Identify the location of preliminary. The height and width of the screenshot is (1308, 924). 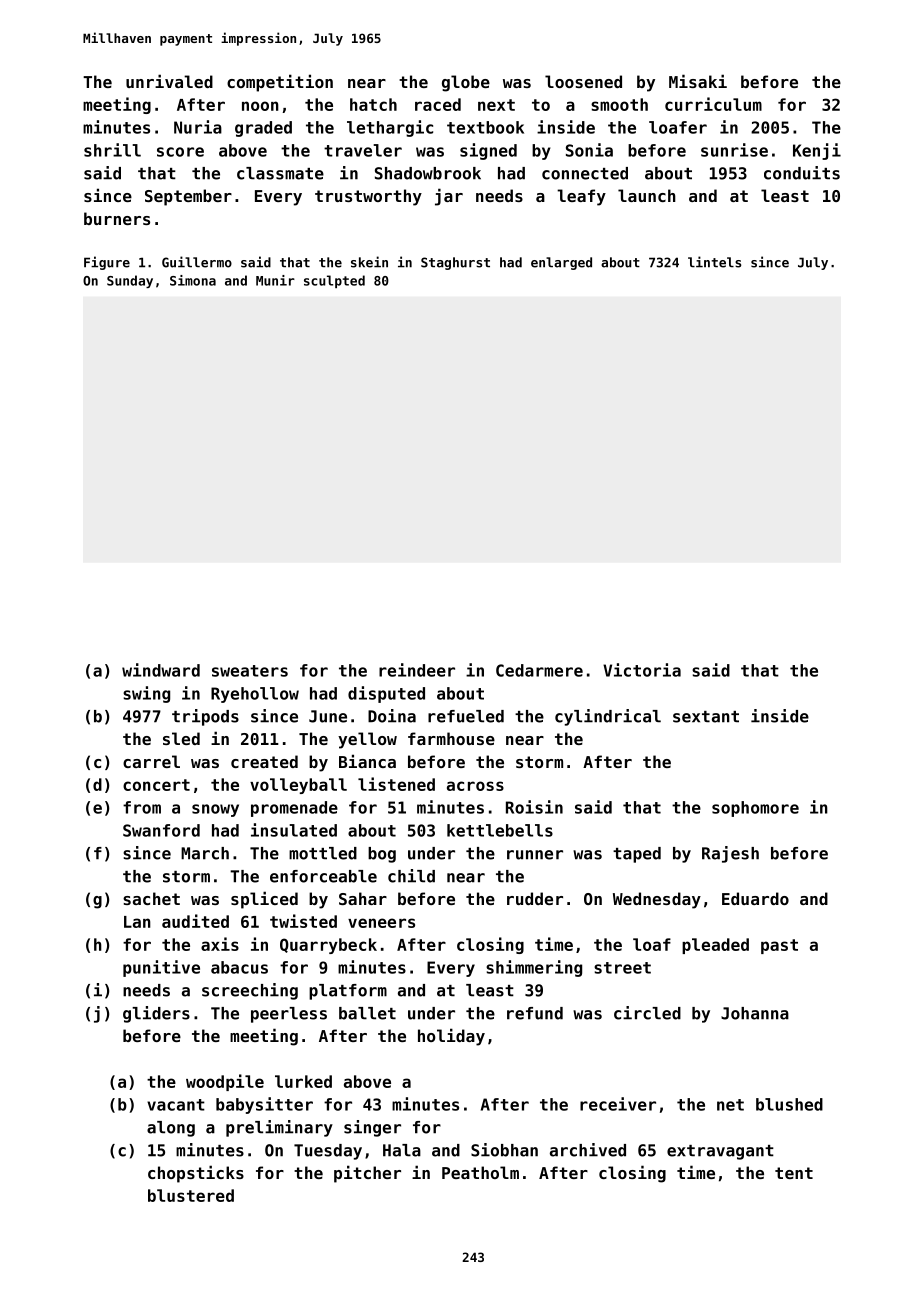
(279, 1128).
